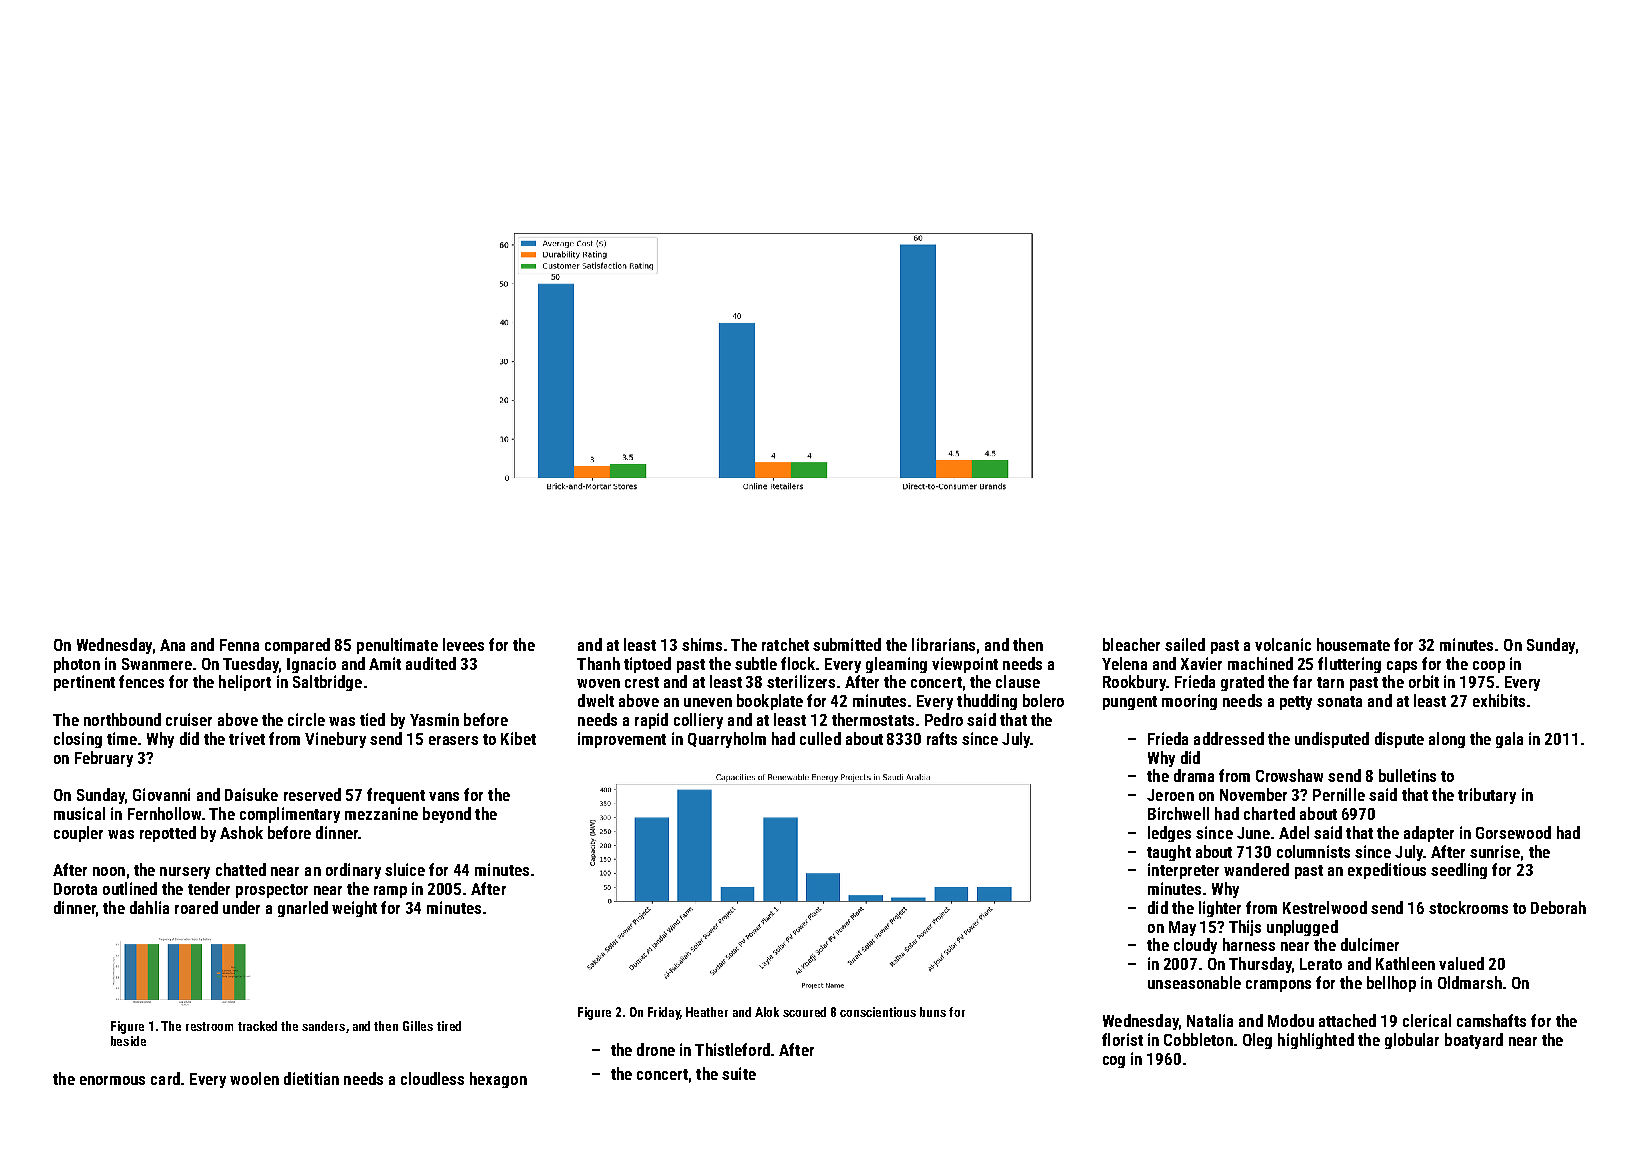  Describe the element at coordinates (1489, 667) in the screenshot. I see `coop` at that location.
